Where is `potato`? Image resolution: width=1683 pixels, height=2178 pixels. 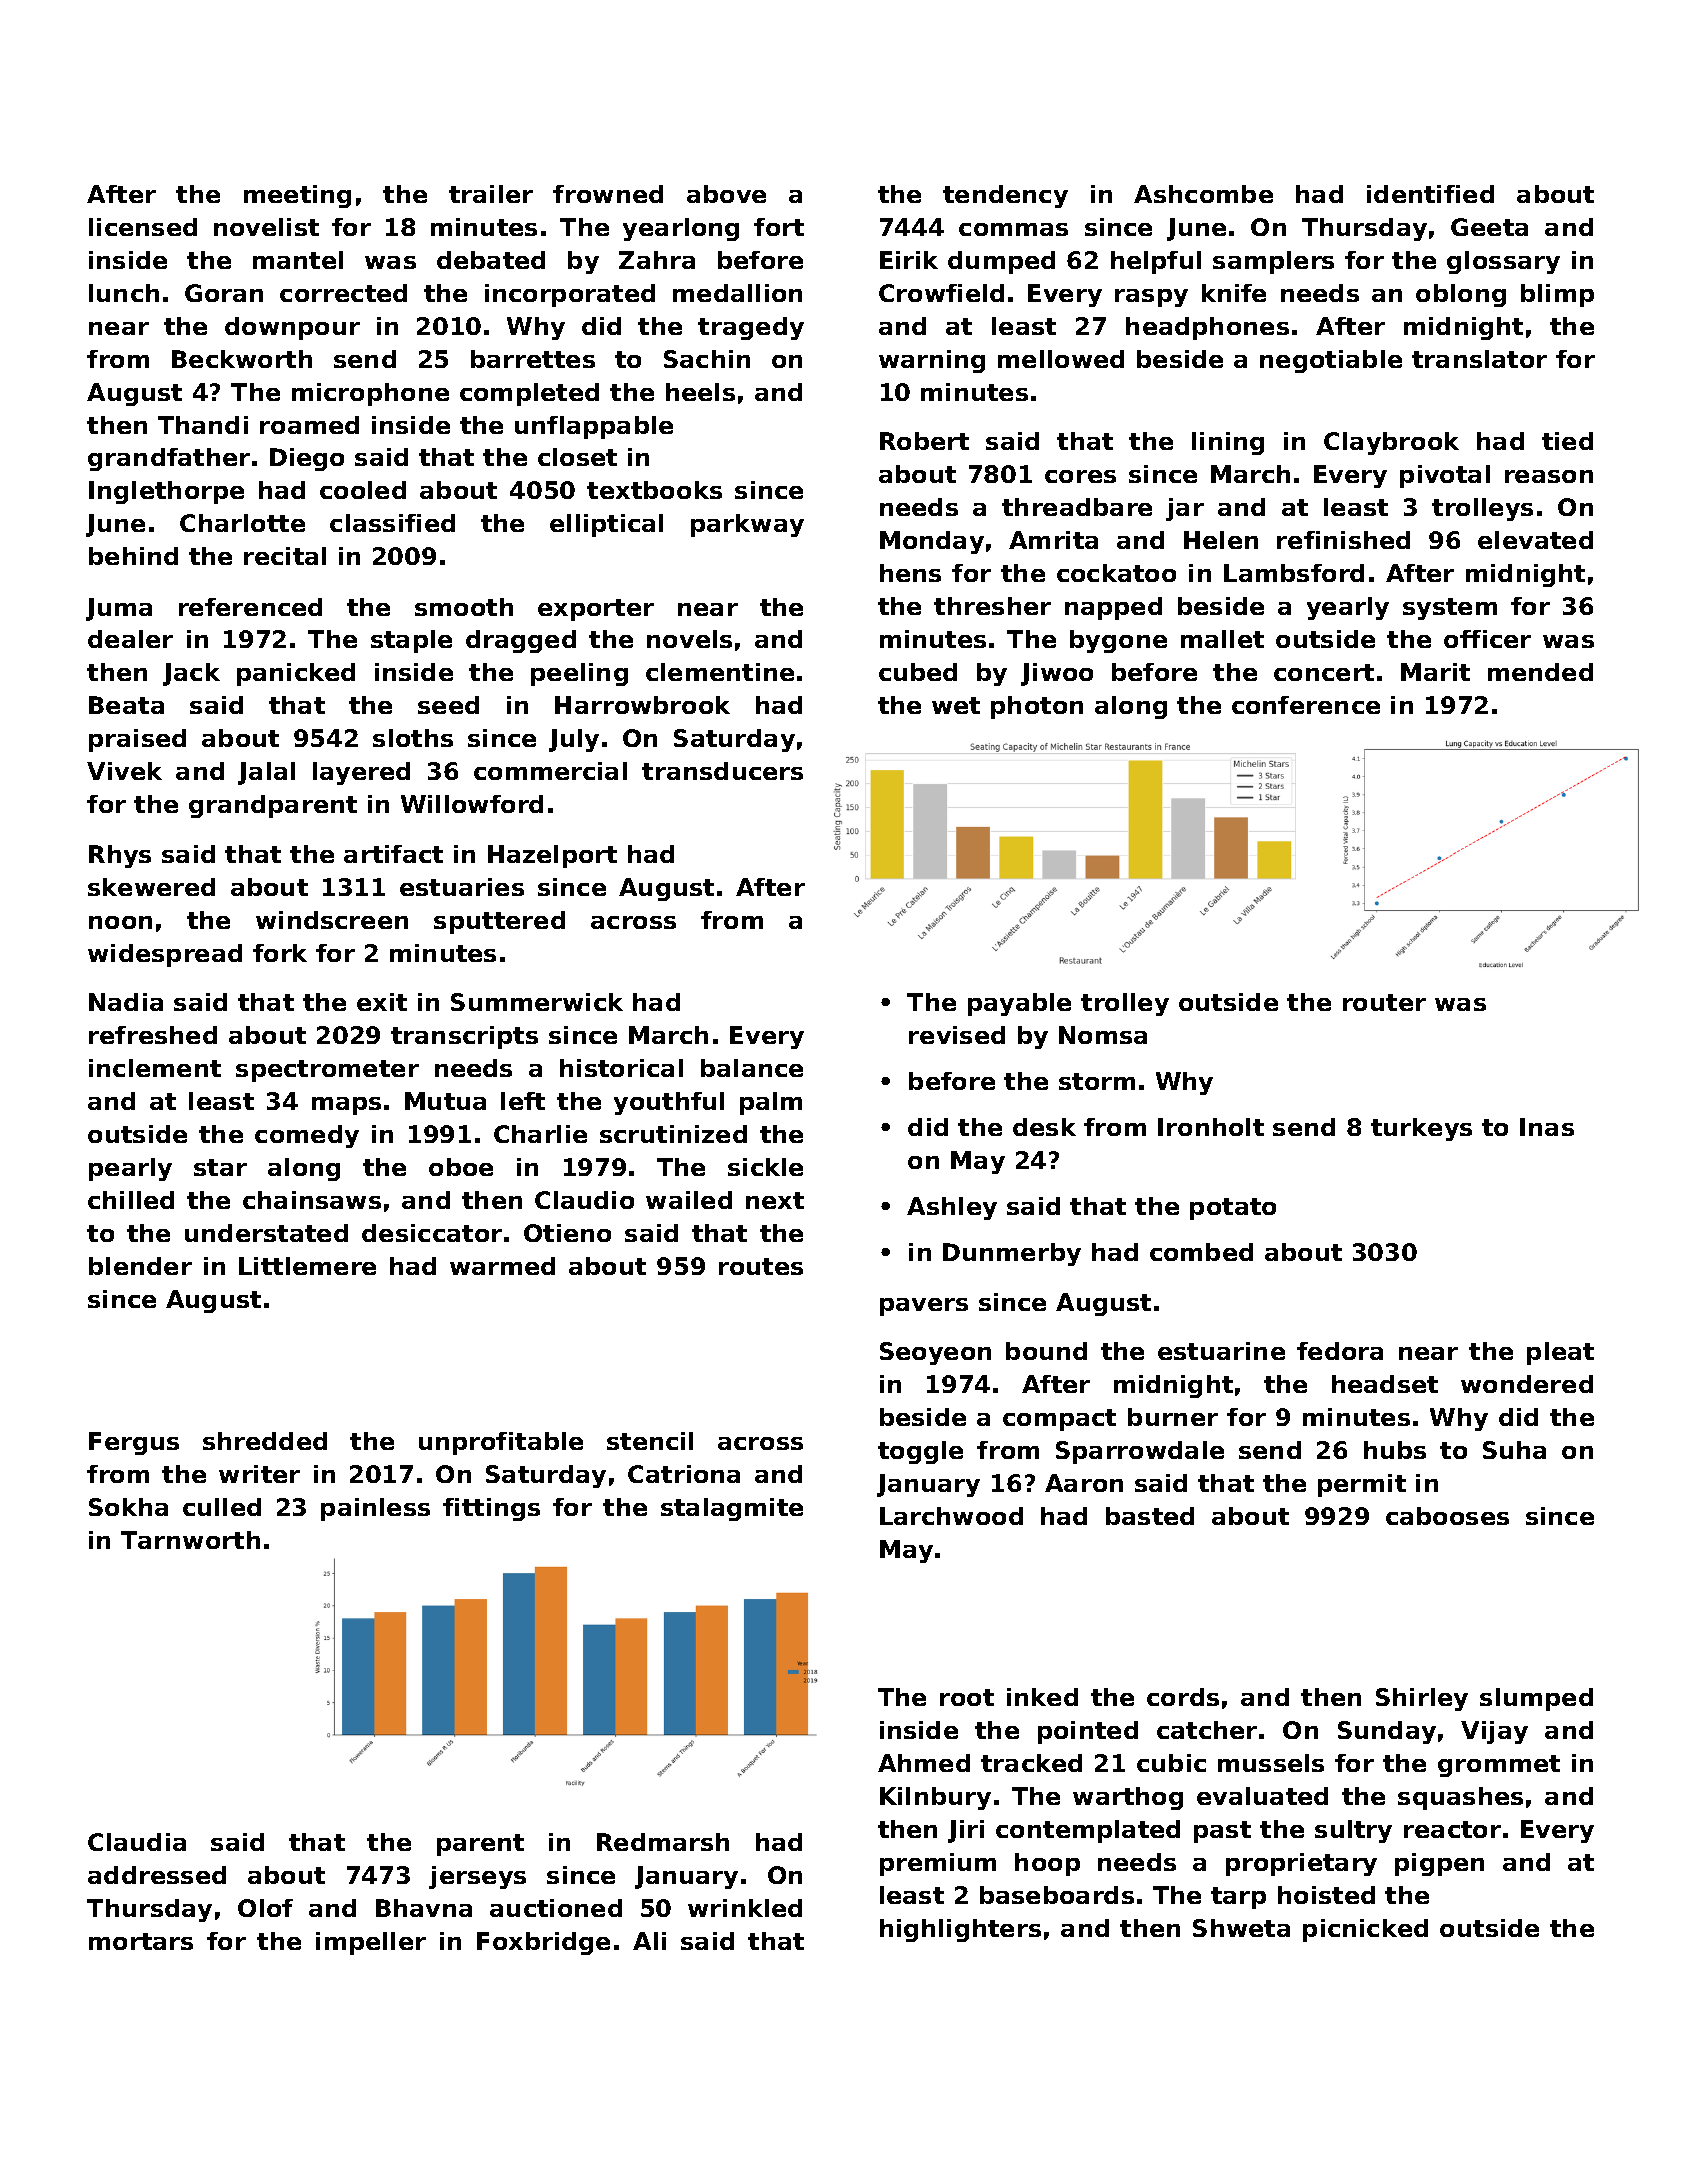 potato is located at coordinates (1233, 1209).
